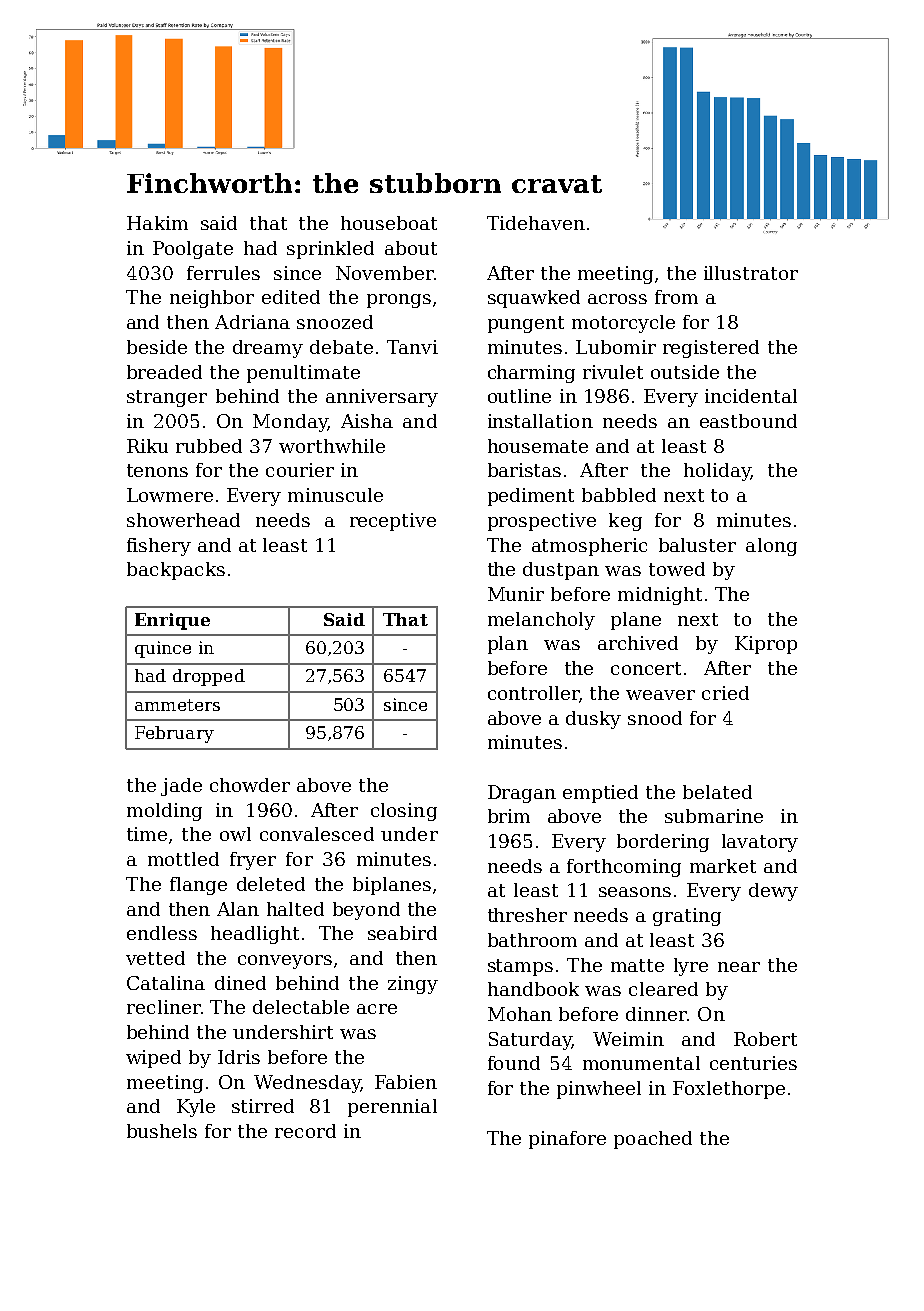 This screenshot has width=924, height=1311. Describe the element at coordinates (646, 668) in the screenshot. I see `concert` at that location.
